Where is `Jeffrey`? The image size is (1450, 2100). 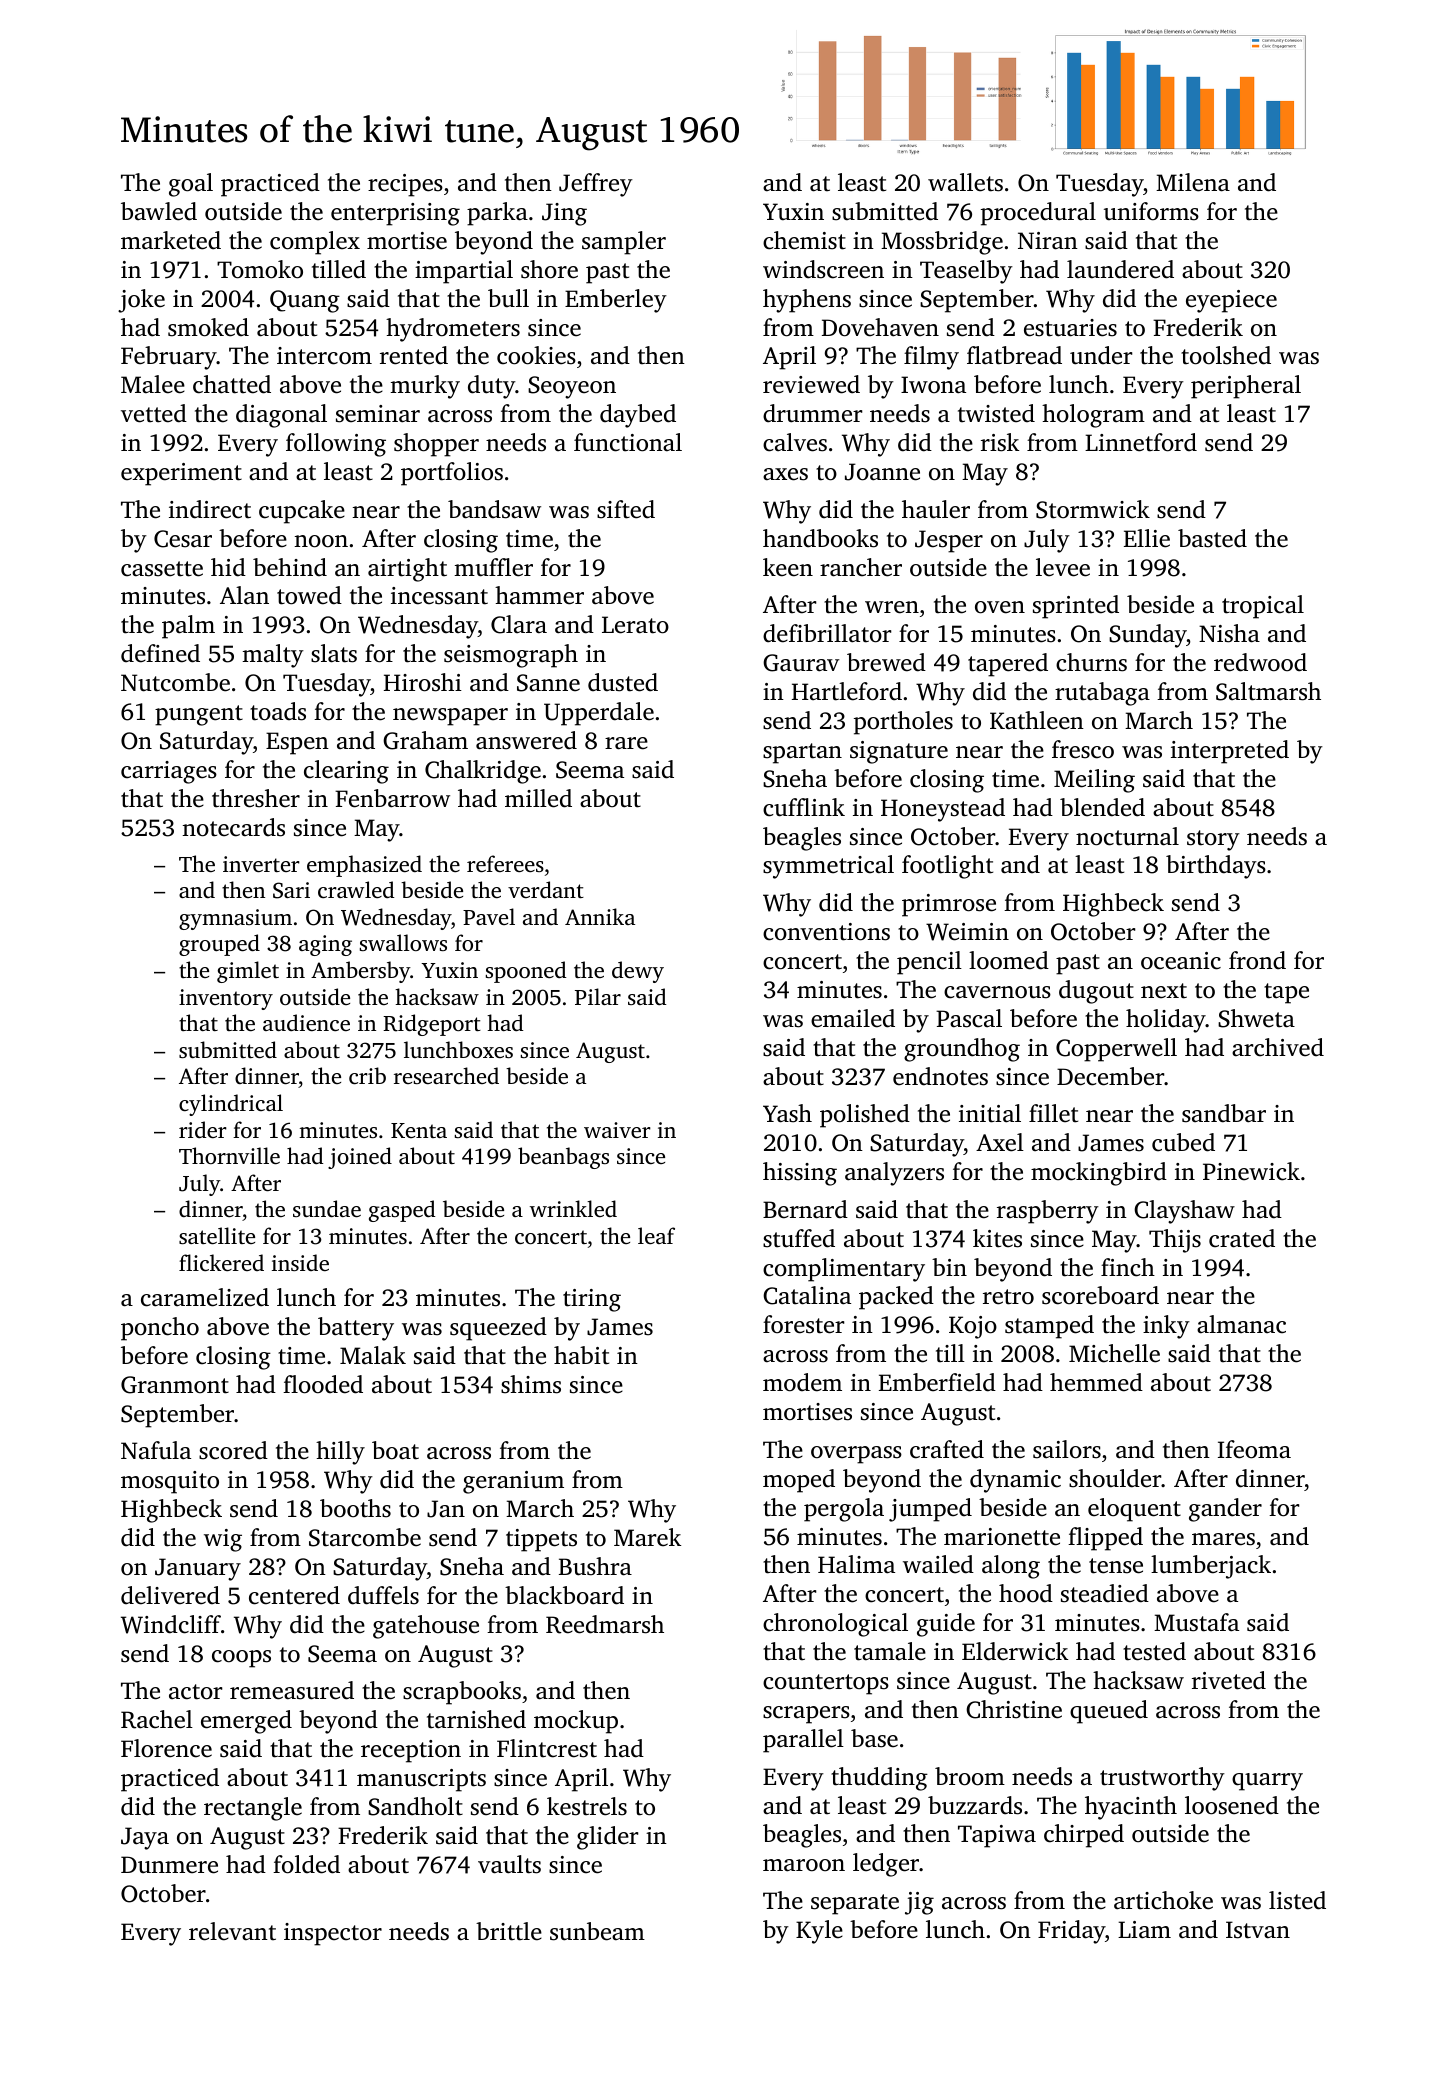
Jeffrey is located at coordinates (596, 185).
